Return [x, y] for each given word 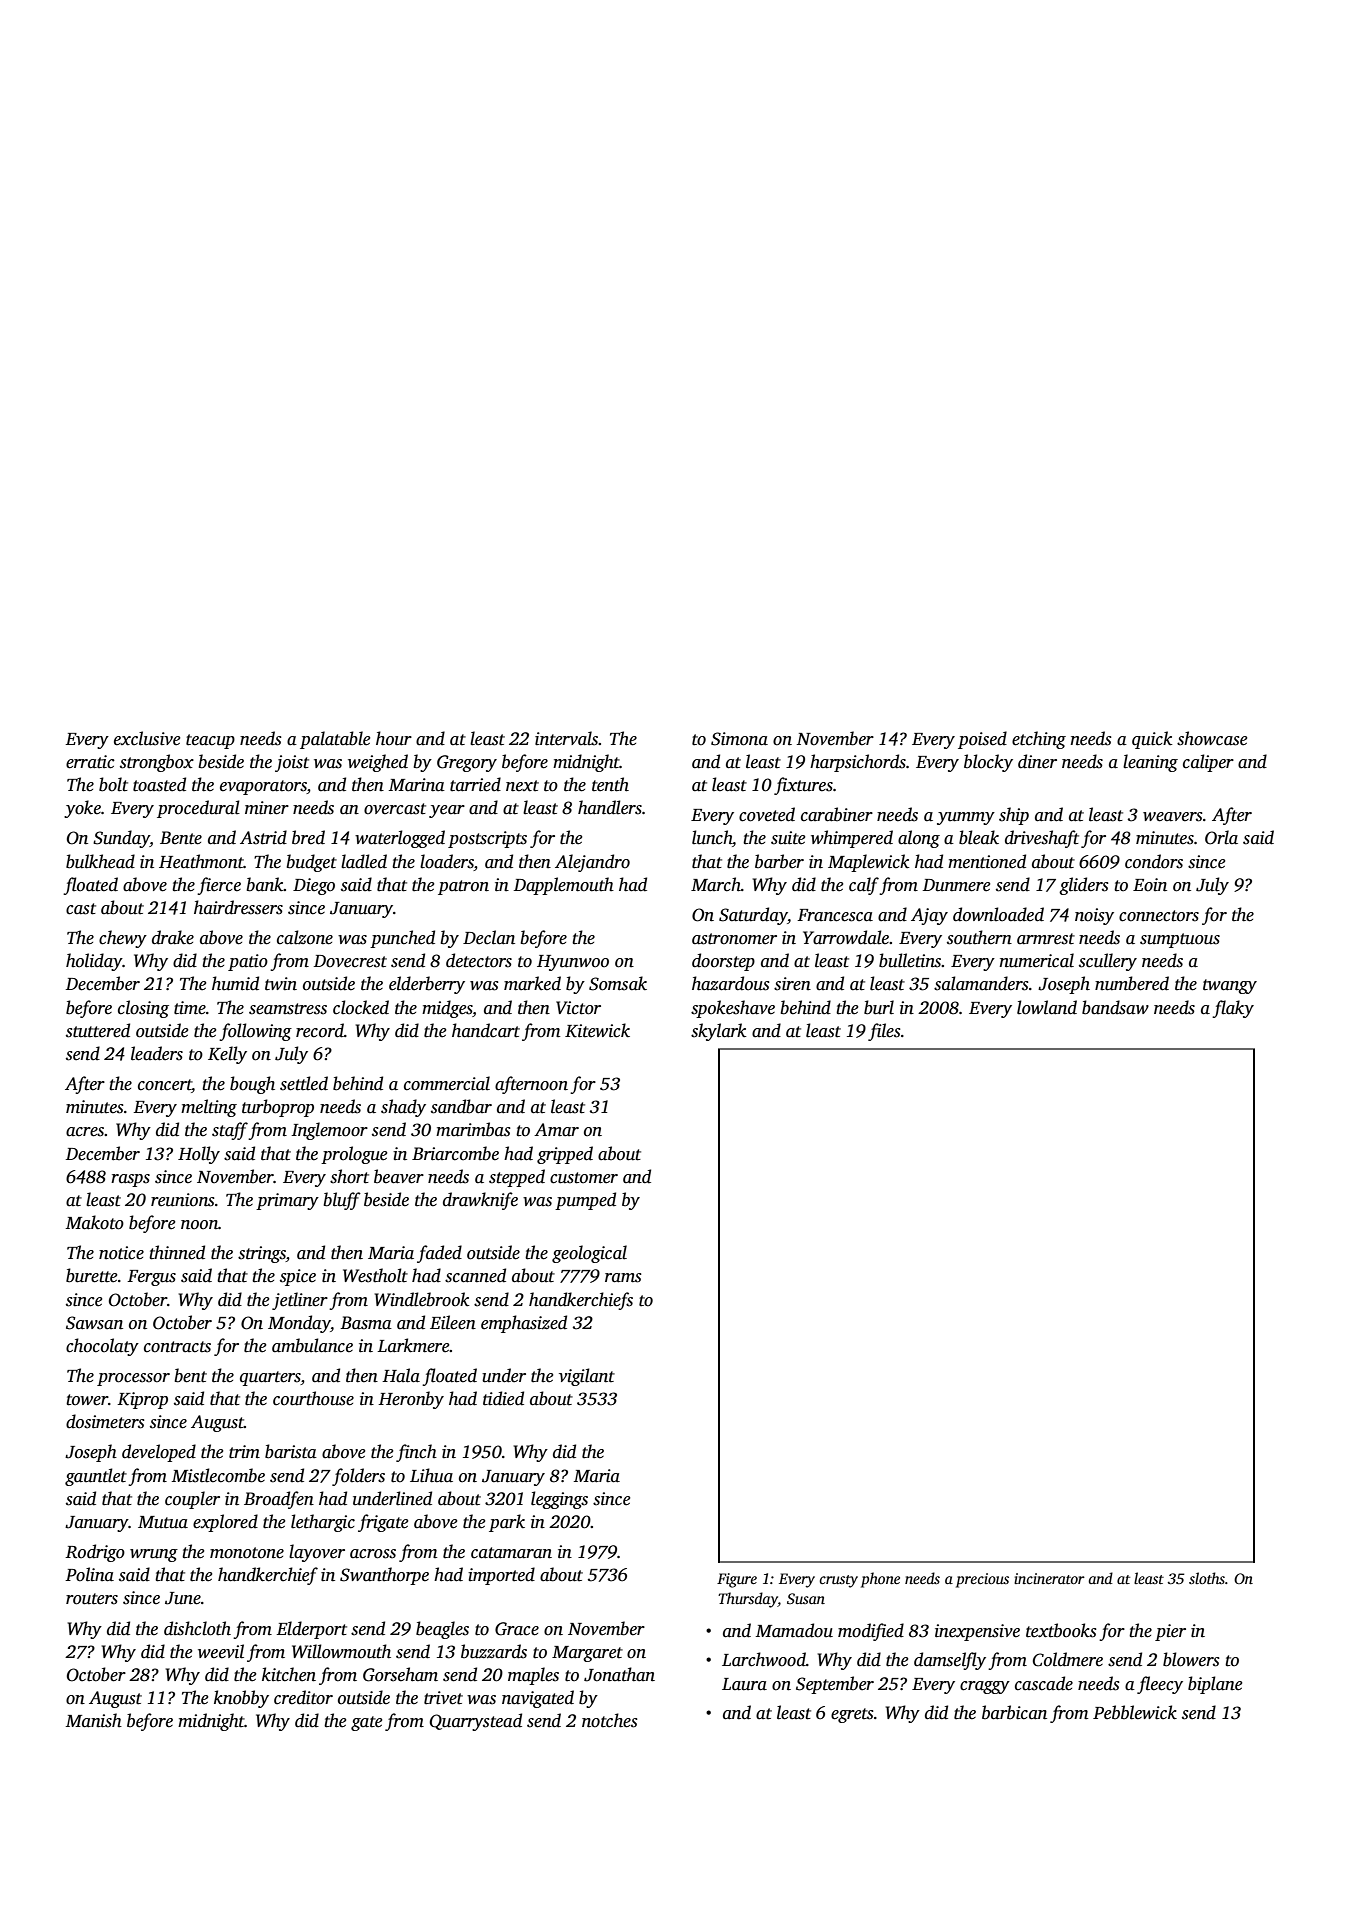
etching [1039, 740]
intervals [567, 738]
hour [394, 738]
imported [501, 1576]
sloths [1207, 1578]
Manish [94, 1720]
